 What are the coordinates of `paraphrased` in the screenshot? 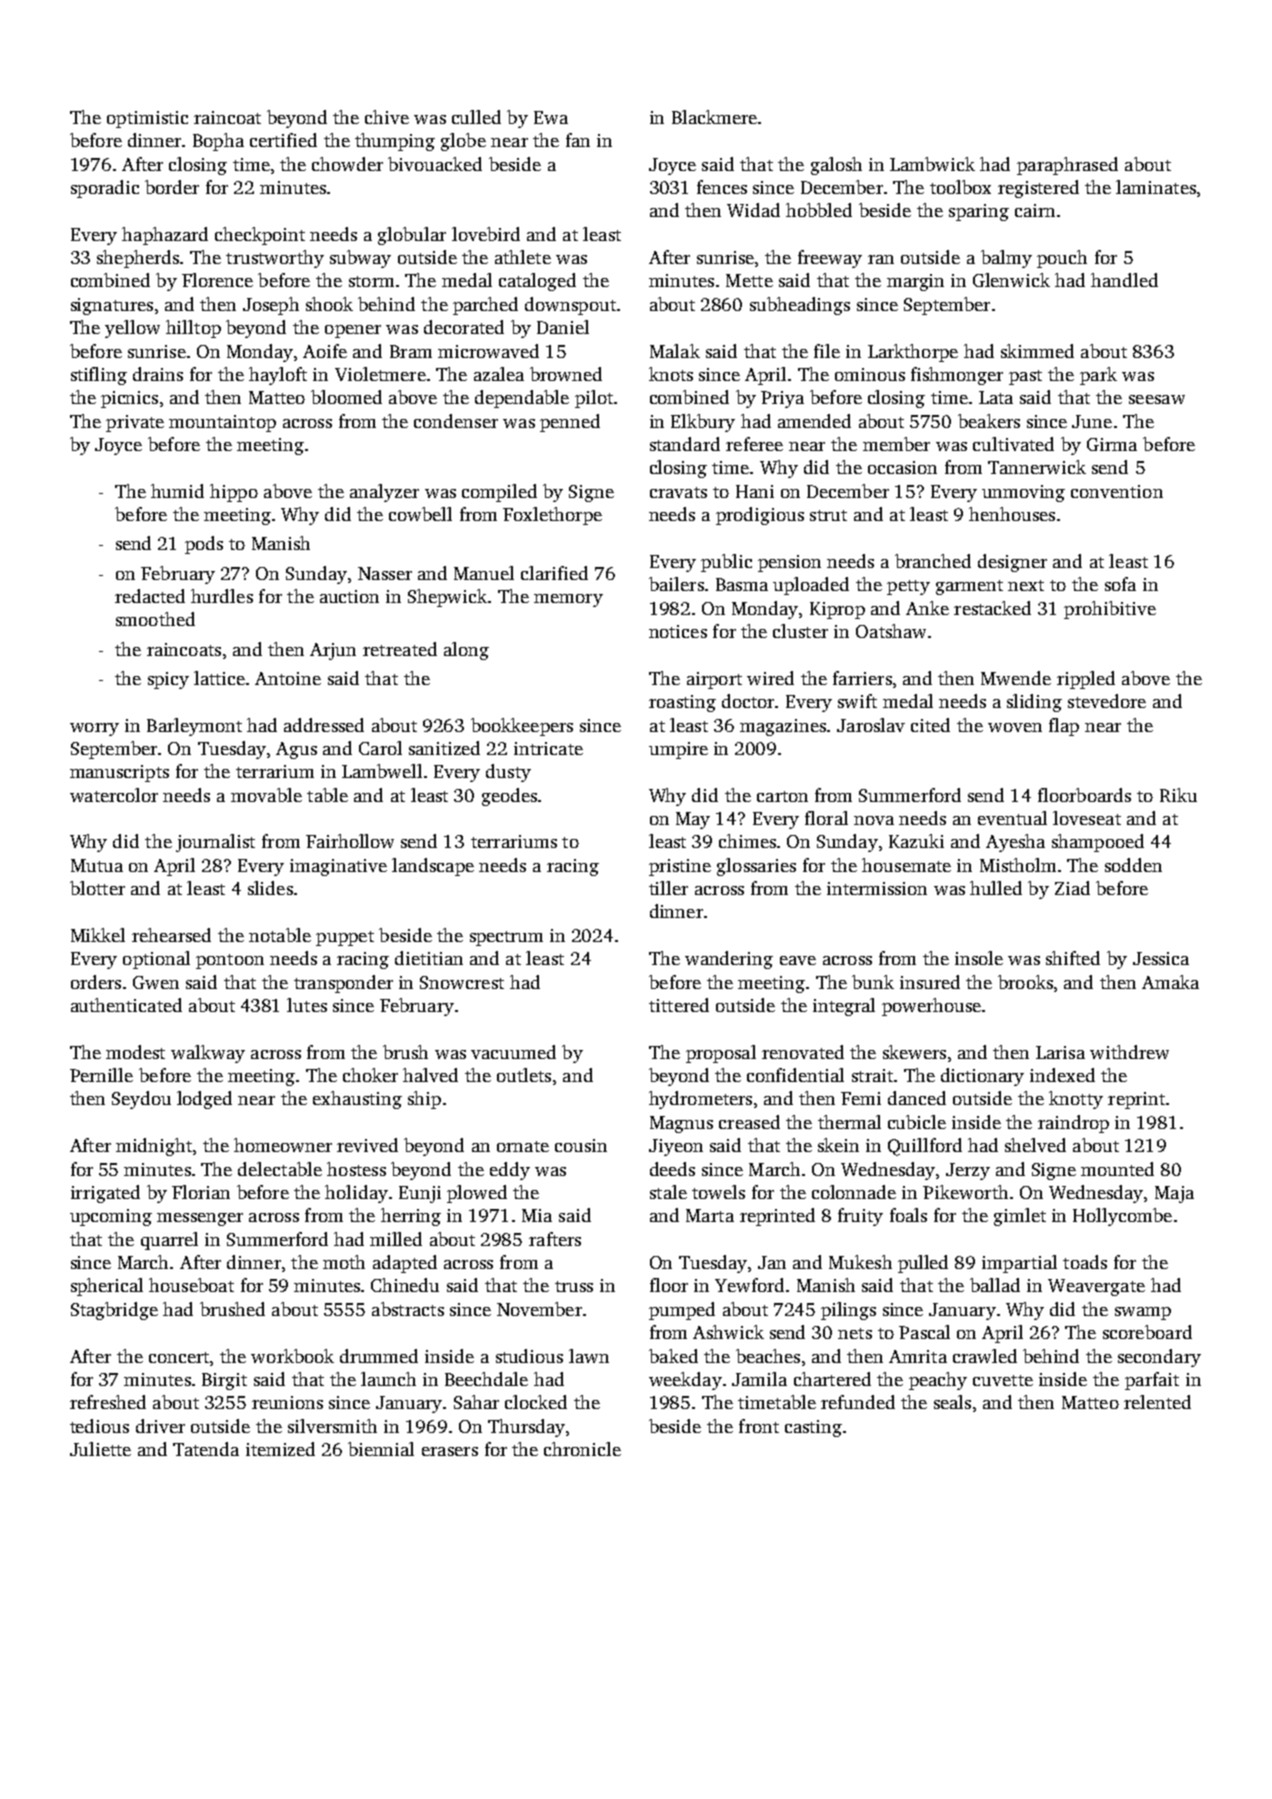 It's located at (1067, 166).
